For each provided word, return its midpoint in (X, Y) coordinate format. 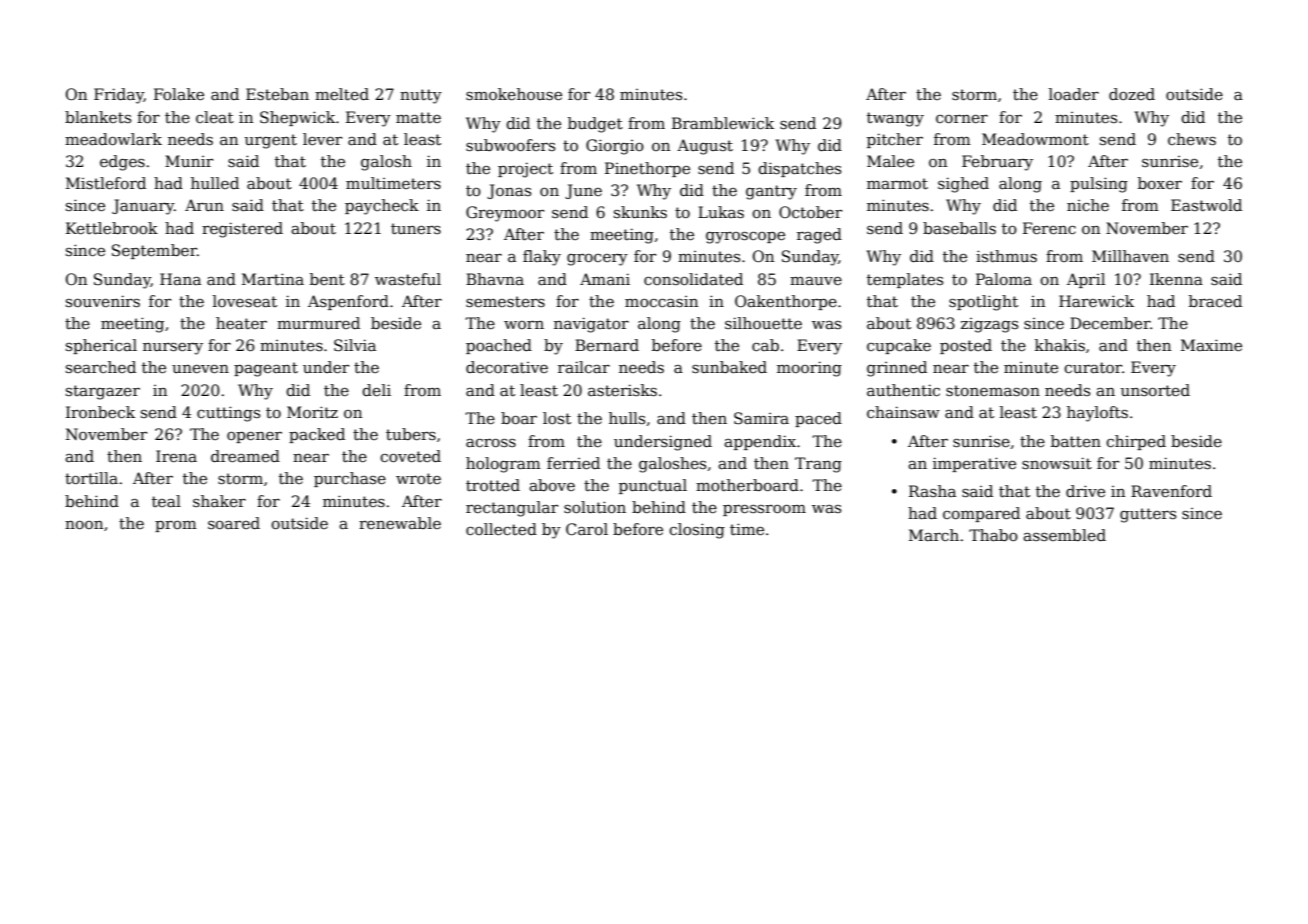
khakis (1060, 345)
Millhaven (1130, 256)
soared (234, 523)
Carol (587, 529)
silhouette (763, 323)
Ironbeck (100, 412)
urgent (271, 141)
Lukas (721, 212)
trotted (493, 485)
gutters (1148, 515)
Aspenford (348, 302)
